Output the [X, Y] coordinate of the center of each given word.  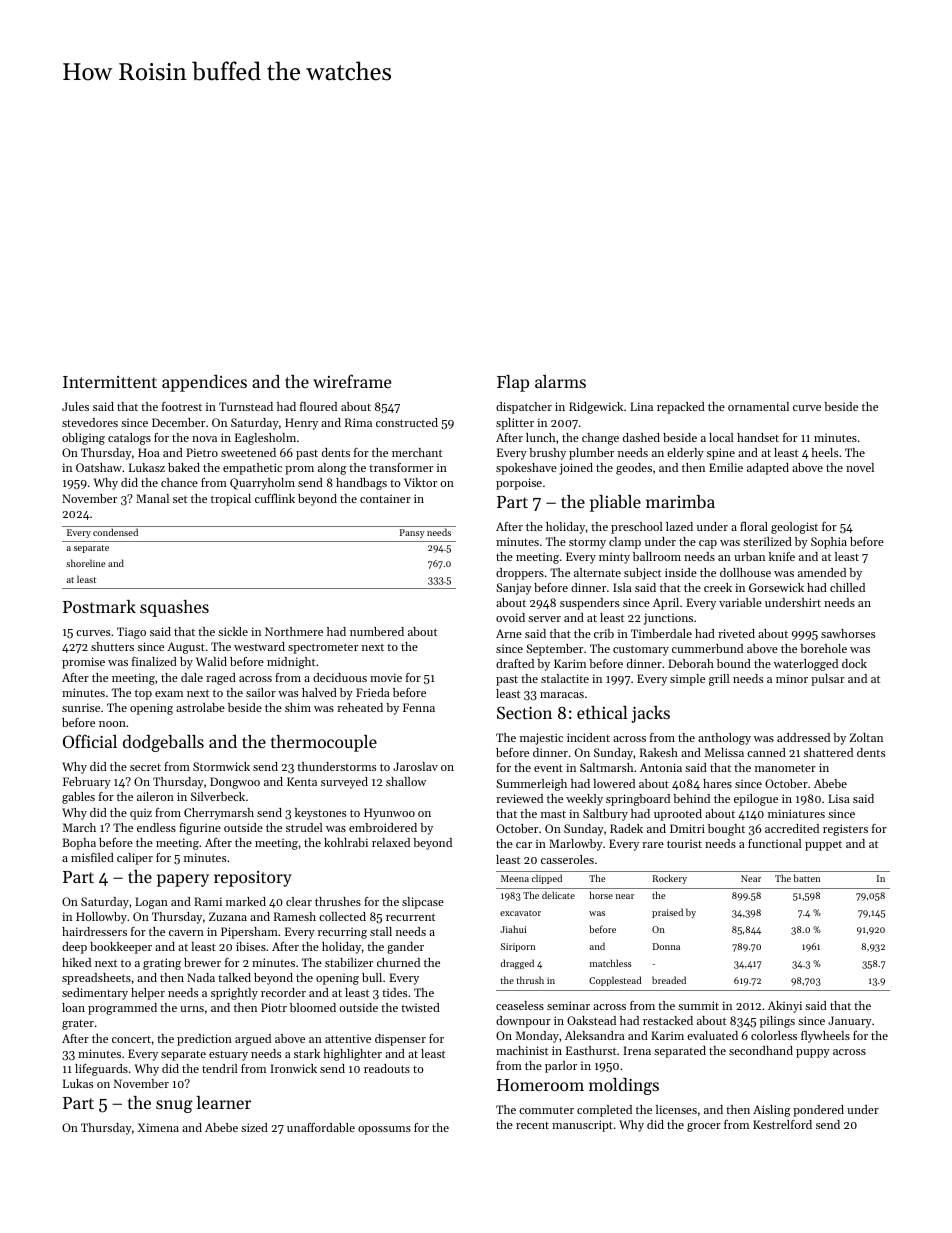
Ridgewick [596, 408]
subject [642, 574]
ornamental [758, 406]
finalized [154, 661]
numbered [377, 631]
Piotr [274, 1007]
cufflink [275, 498]
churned [398, 962]
